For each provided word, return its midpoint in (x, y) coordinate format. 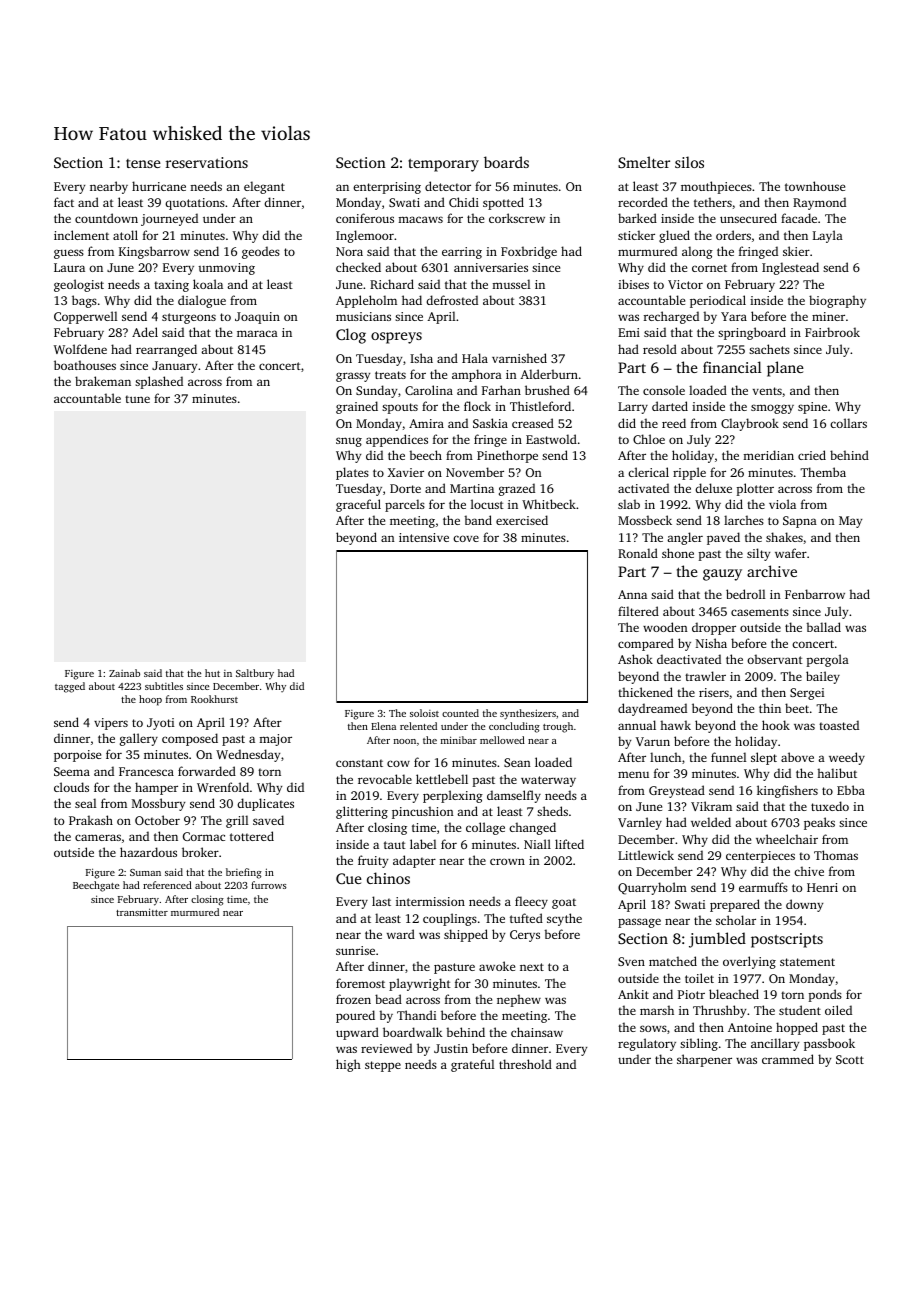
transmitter (142, 912)
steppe (383, 1066)
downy (804, 905)
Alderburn (549, 374)
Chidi (464, 202)
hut (212, 673)
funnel (728, 757)
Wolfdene (80, 349)
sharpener (704, 1060)
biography (837, 301)
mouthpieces (716, 187)
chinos (388, 878)
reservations (207, 162)
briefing (244, 873)
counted (460, 713)
